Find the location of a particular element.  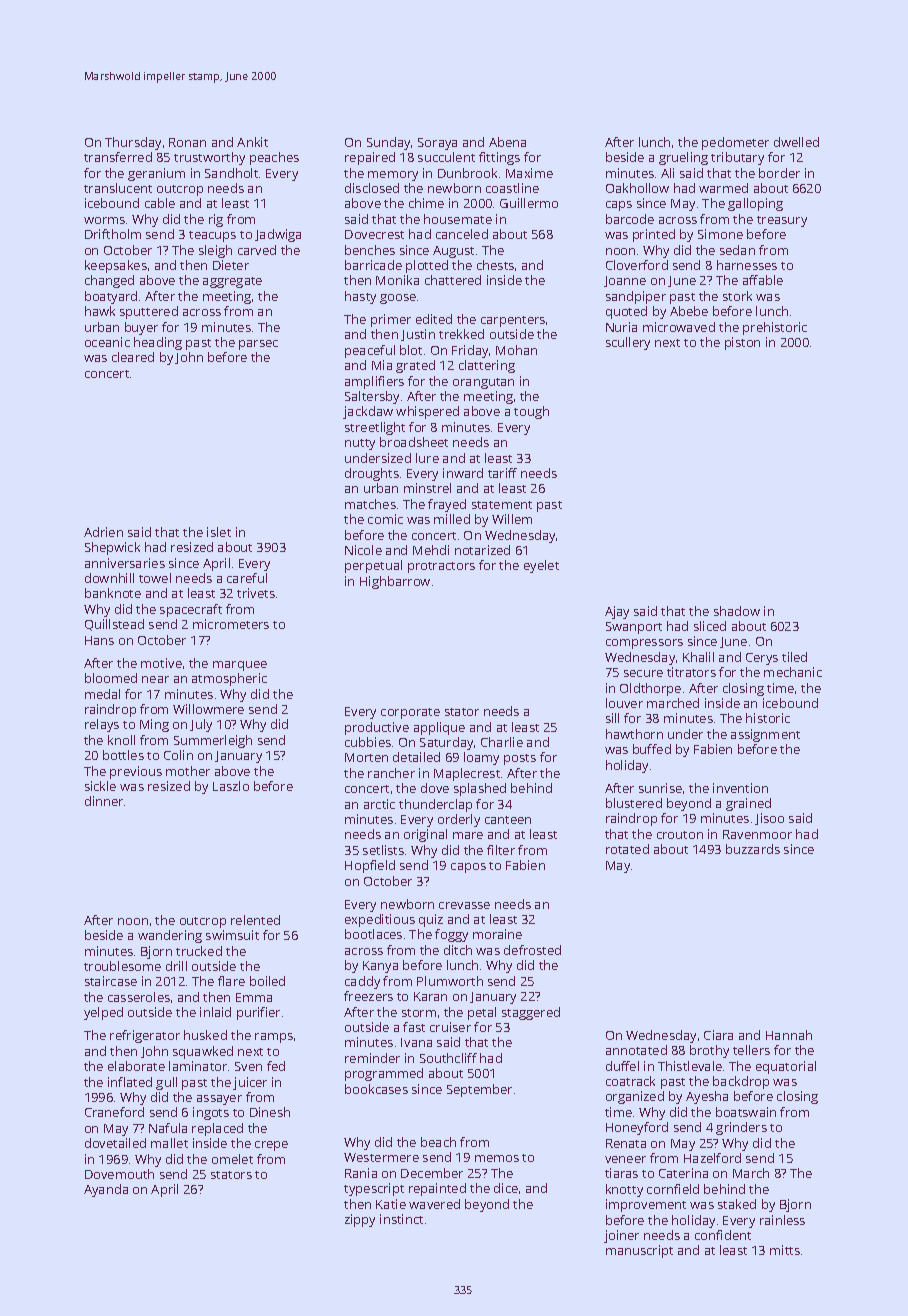

moraine is located at coordinates (497, 934).
